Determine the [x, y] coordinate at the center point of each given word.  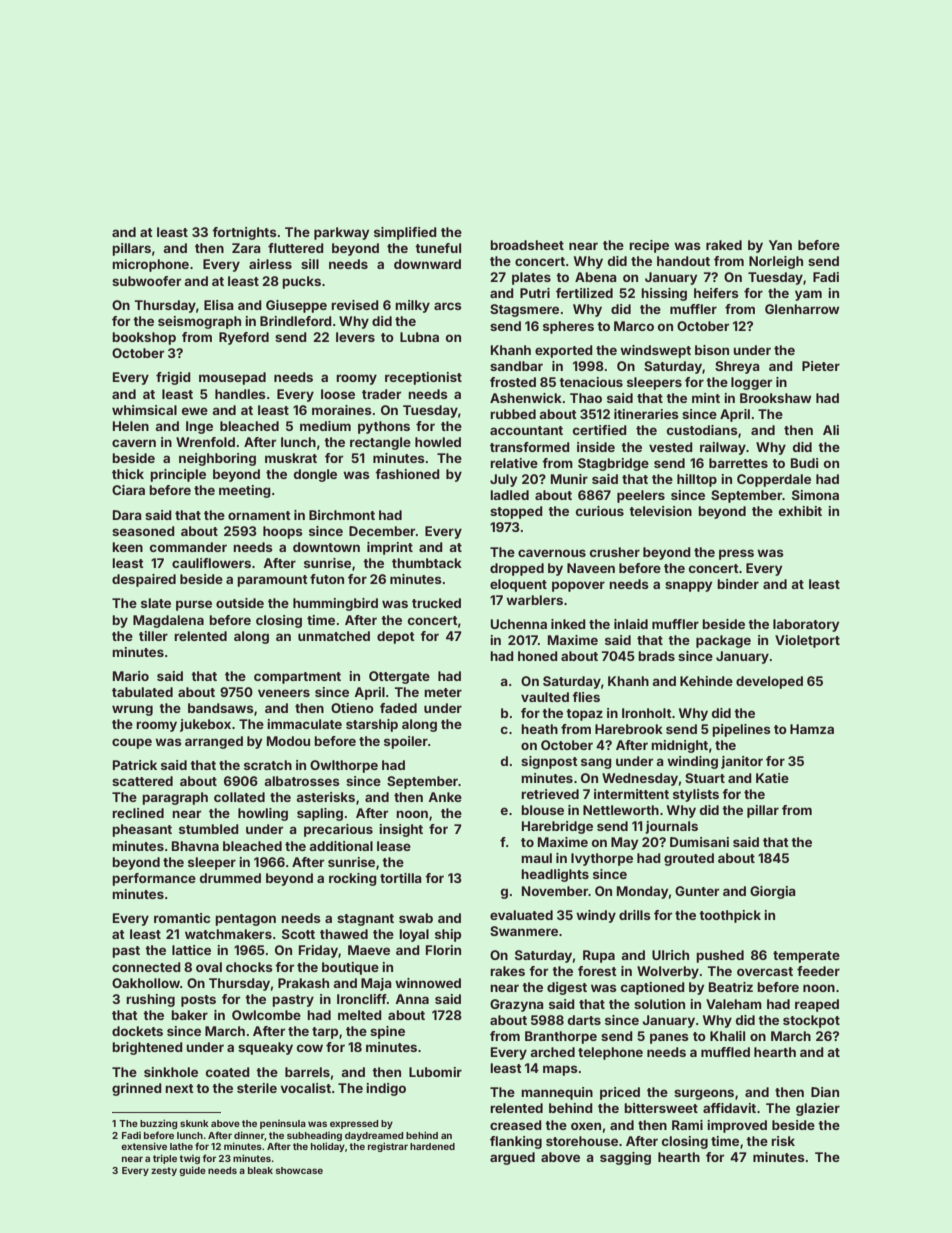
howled [438, 442]
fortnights [244, 233]
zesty [164, 1171]
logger [751, 383]
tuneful [438, 248]
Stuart [705, 778]
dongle [315, 475]
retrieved [550, 794]
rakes [507, 971]
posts [198, 1001]
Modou [288, 741]
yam [808, 295]
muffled [725, 1052]
